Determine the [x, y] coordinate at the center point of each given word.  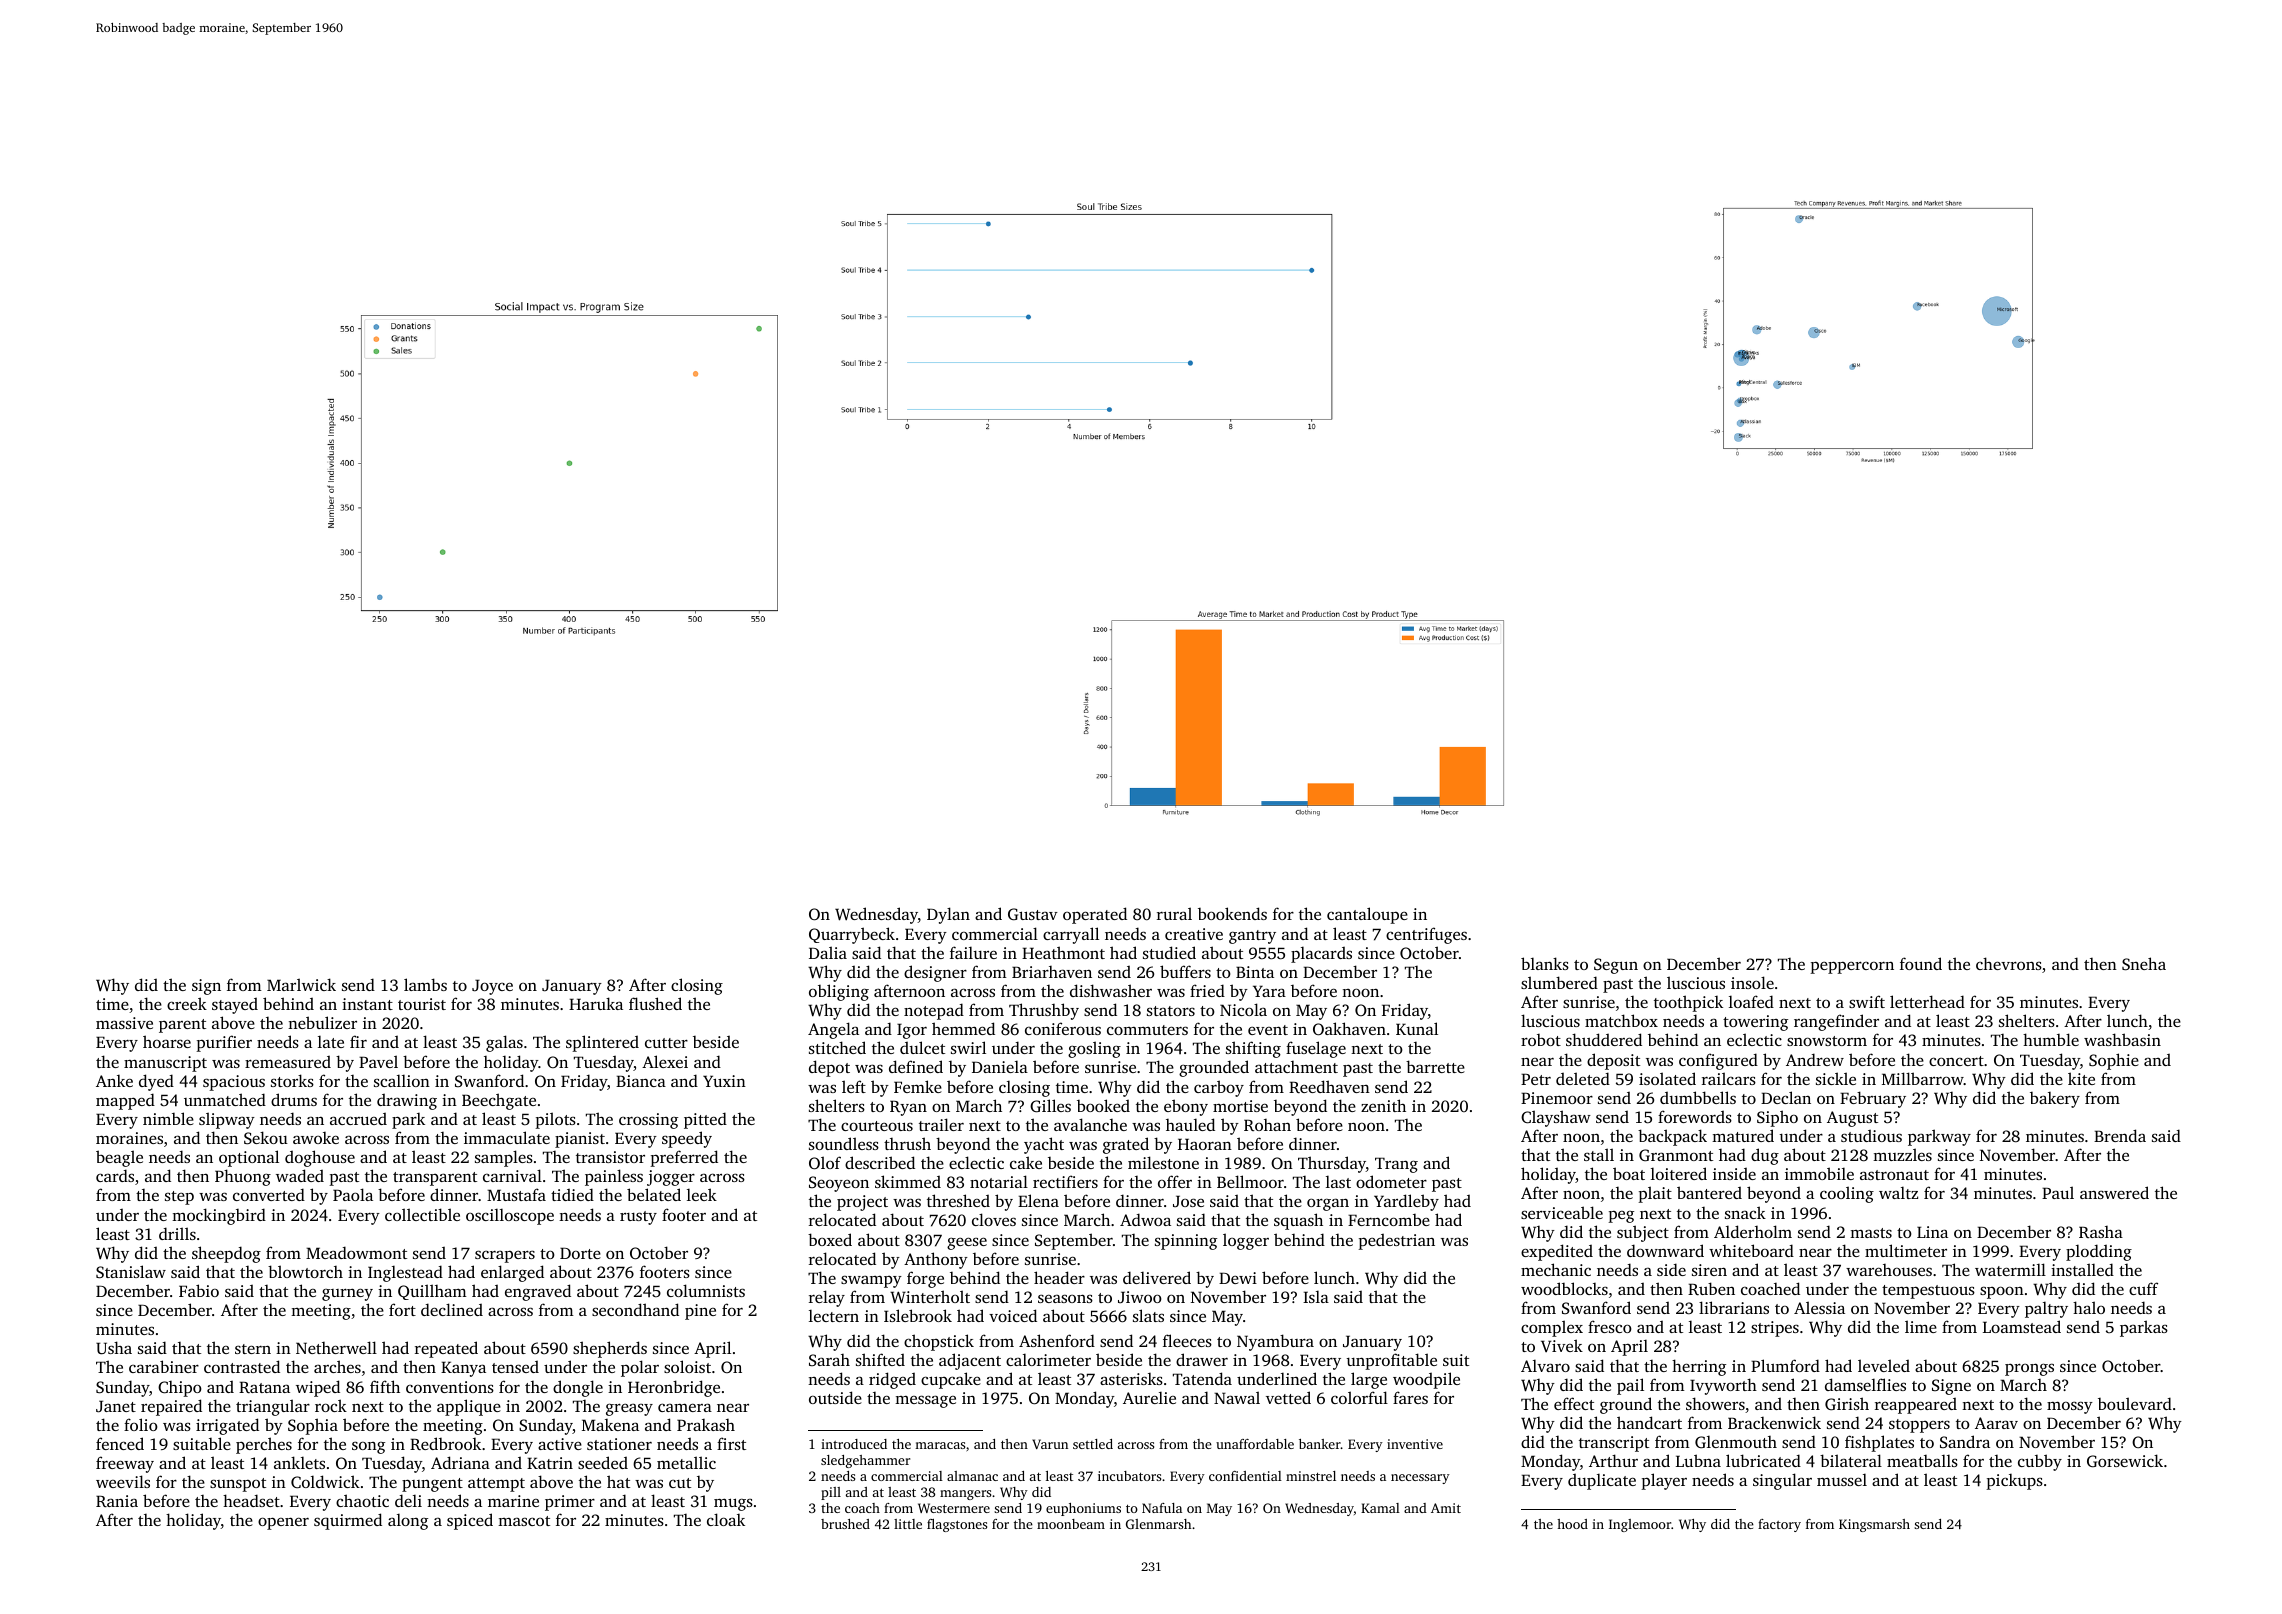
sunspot [238, 1485]
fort [402, 1309]
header [1059, 1277]
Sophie [2114, 1061]
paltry [2046, 1309]
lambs [425, 984]
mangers [965, 1495]
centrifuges [1426, 935]
